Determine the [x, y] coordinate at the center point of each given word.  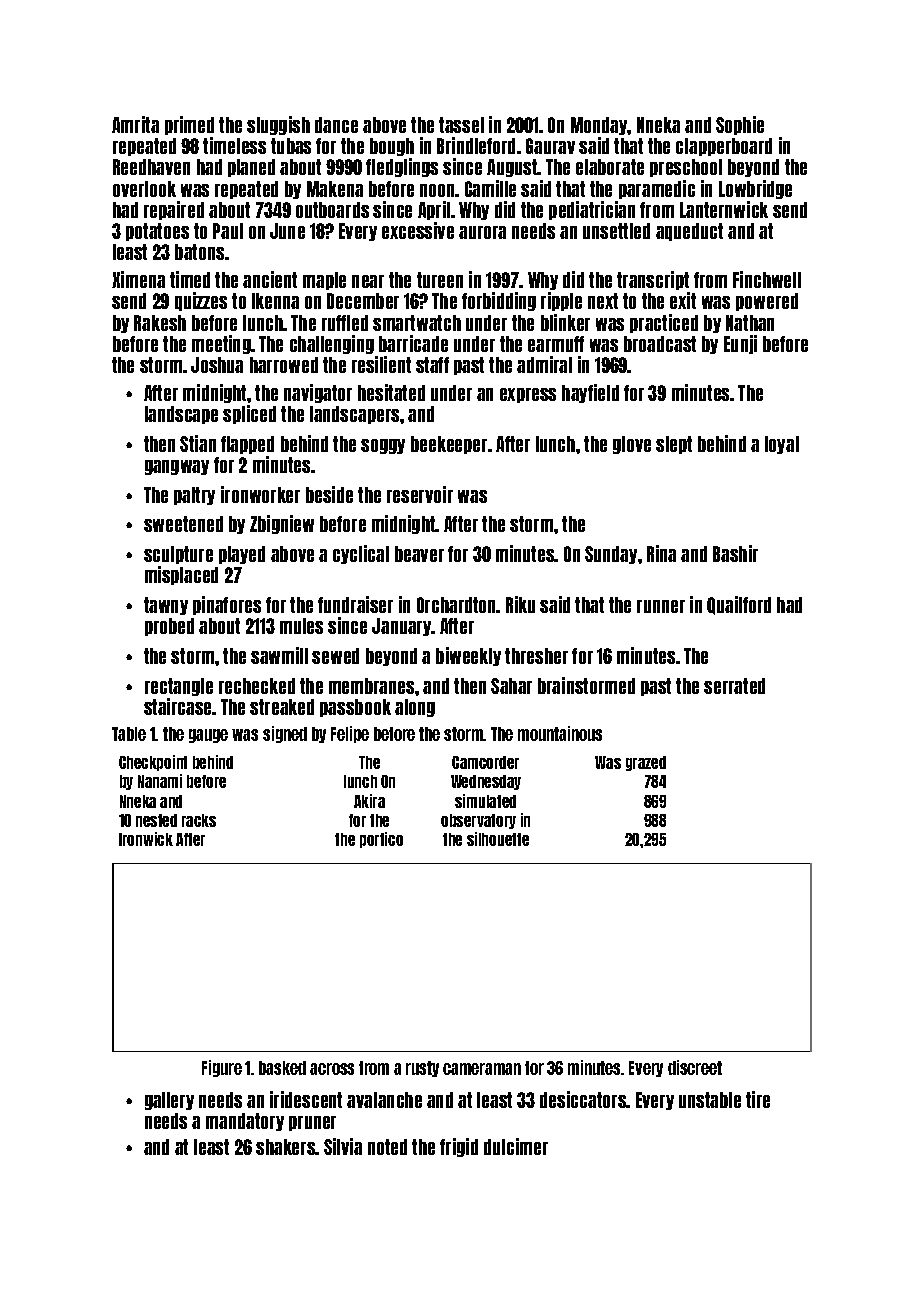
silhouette [498, 839]
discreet [695, 1067]
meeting [221, 344]
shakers [286, 1147]
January [402, 627]
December [363, 301]
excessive [418, 230]
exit [683, 300]
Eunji [740, 344]
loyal [782, 445]
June [287, 231]
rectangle [179, 687]
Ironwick [146, 839]
